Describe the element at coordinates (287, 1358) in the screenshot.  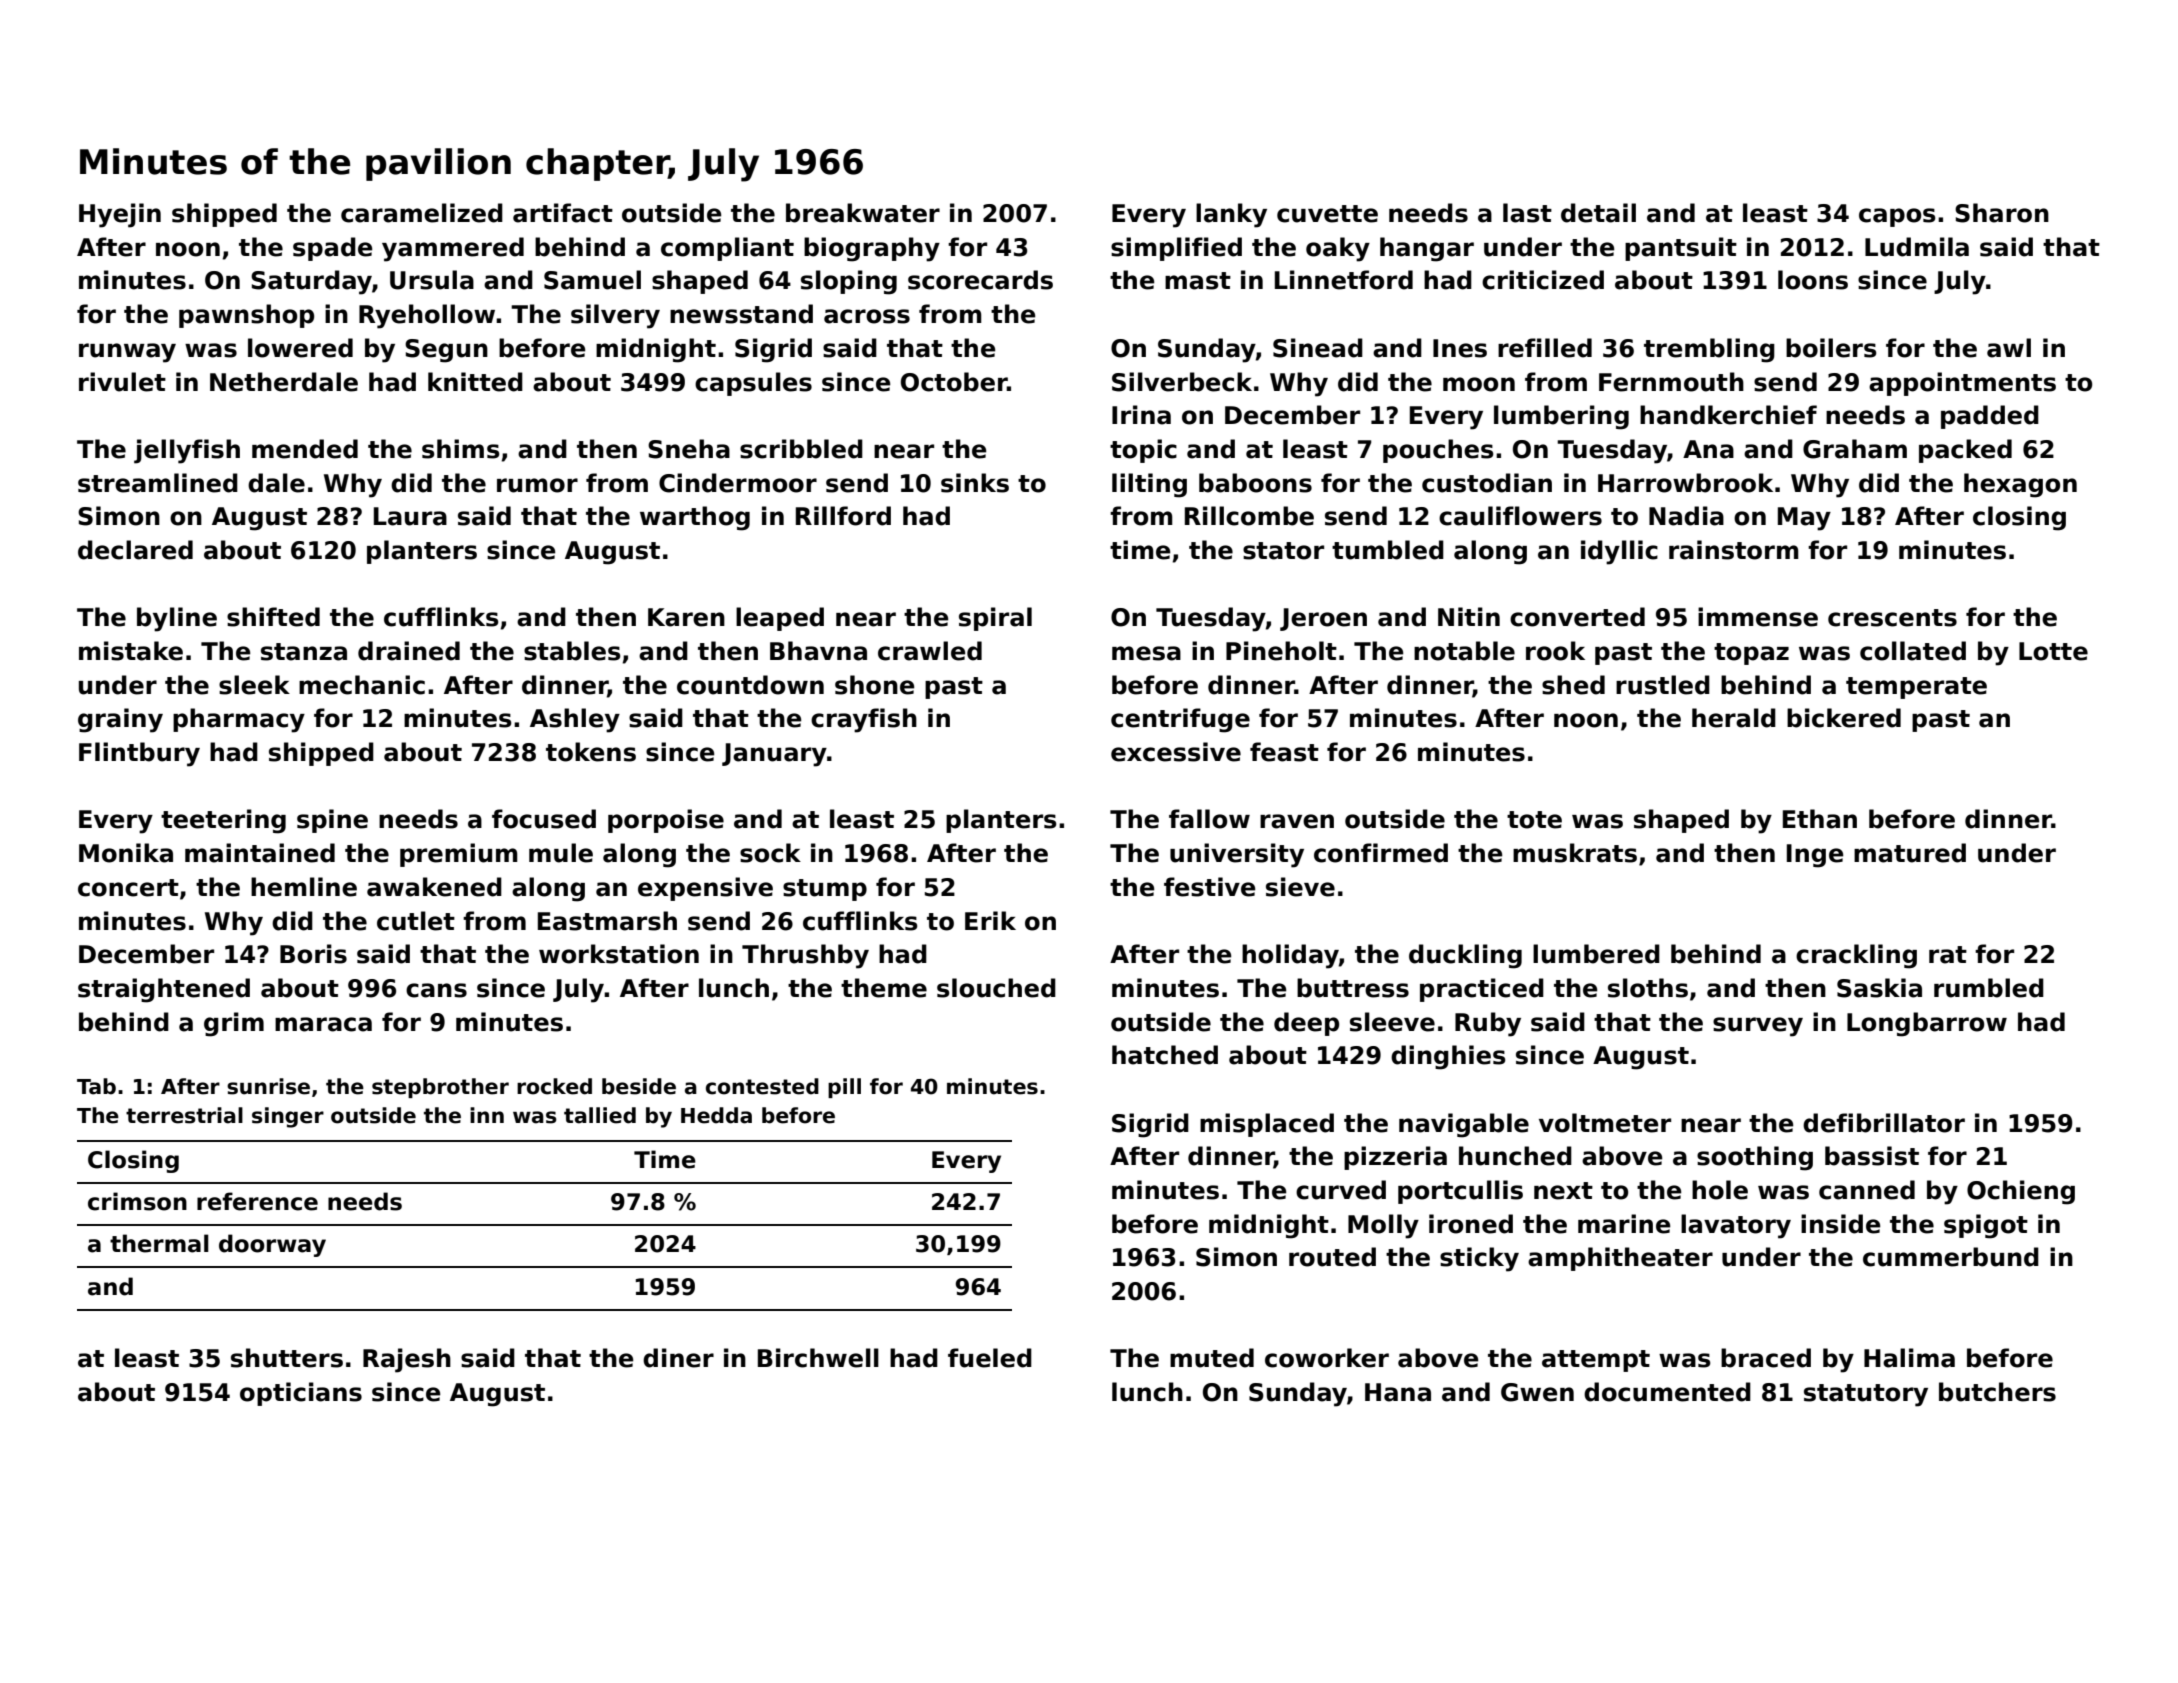
I see `shutters` at that location.
